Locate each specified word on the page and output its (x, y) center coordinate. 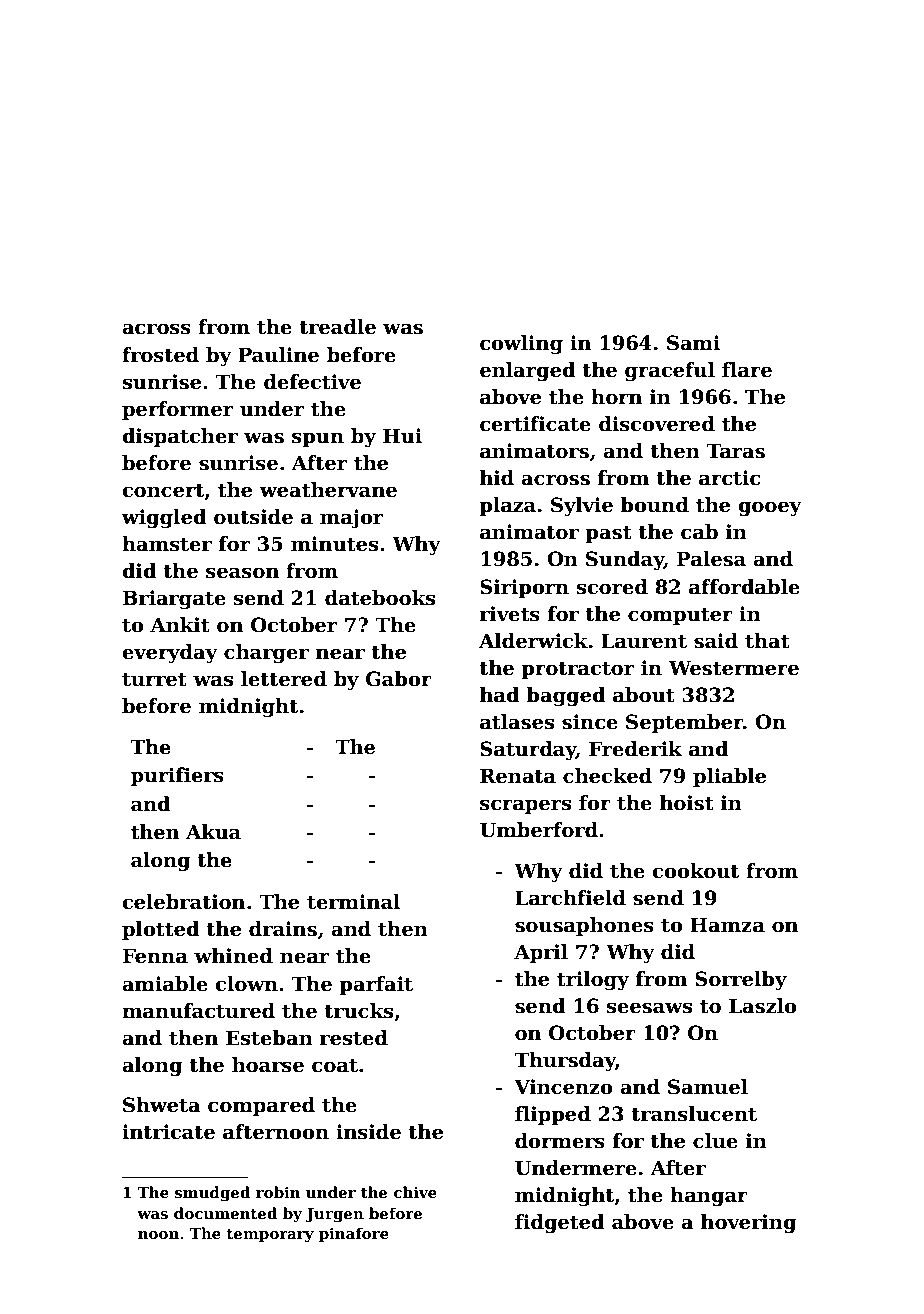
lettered (284, 679)
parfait (376, 985)
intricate (168, 1132)
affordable (744, 587)
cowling (521, 345)
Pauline (278, 355)
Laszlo (763, 1006)
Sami (693, 343)
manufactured (198, 1011)
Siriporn (524, 588)
